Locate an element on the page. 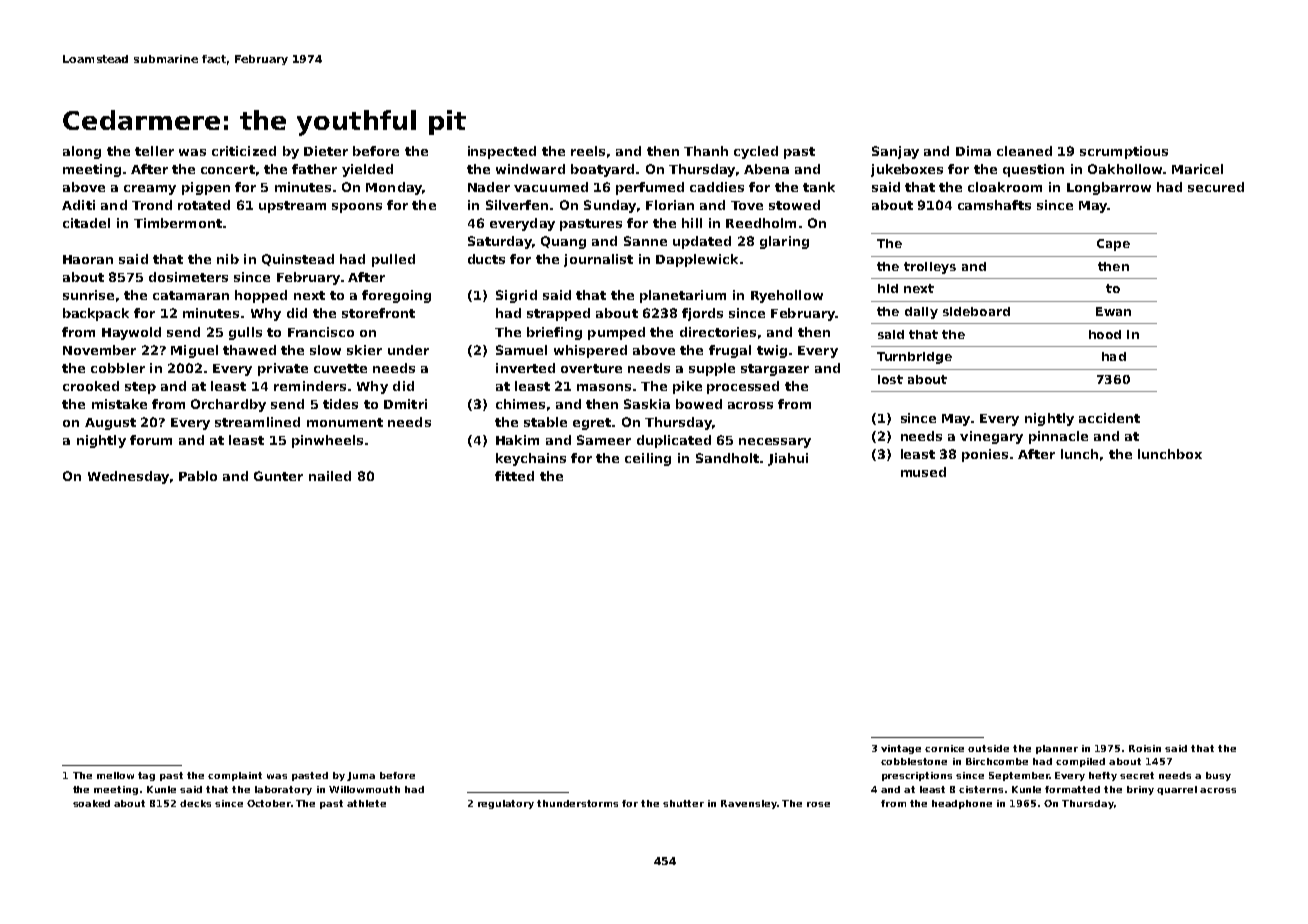 The image size is (1308, 924). vintage is located at coordinates (901, 749).
